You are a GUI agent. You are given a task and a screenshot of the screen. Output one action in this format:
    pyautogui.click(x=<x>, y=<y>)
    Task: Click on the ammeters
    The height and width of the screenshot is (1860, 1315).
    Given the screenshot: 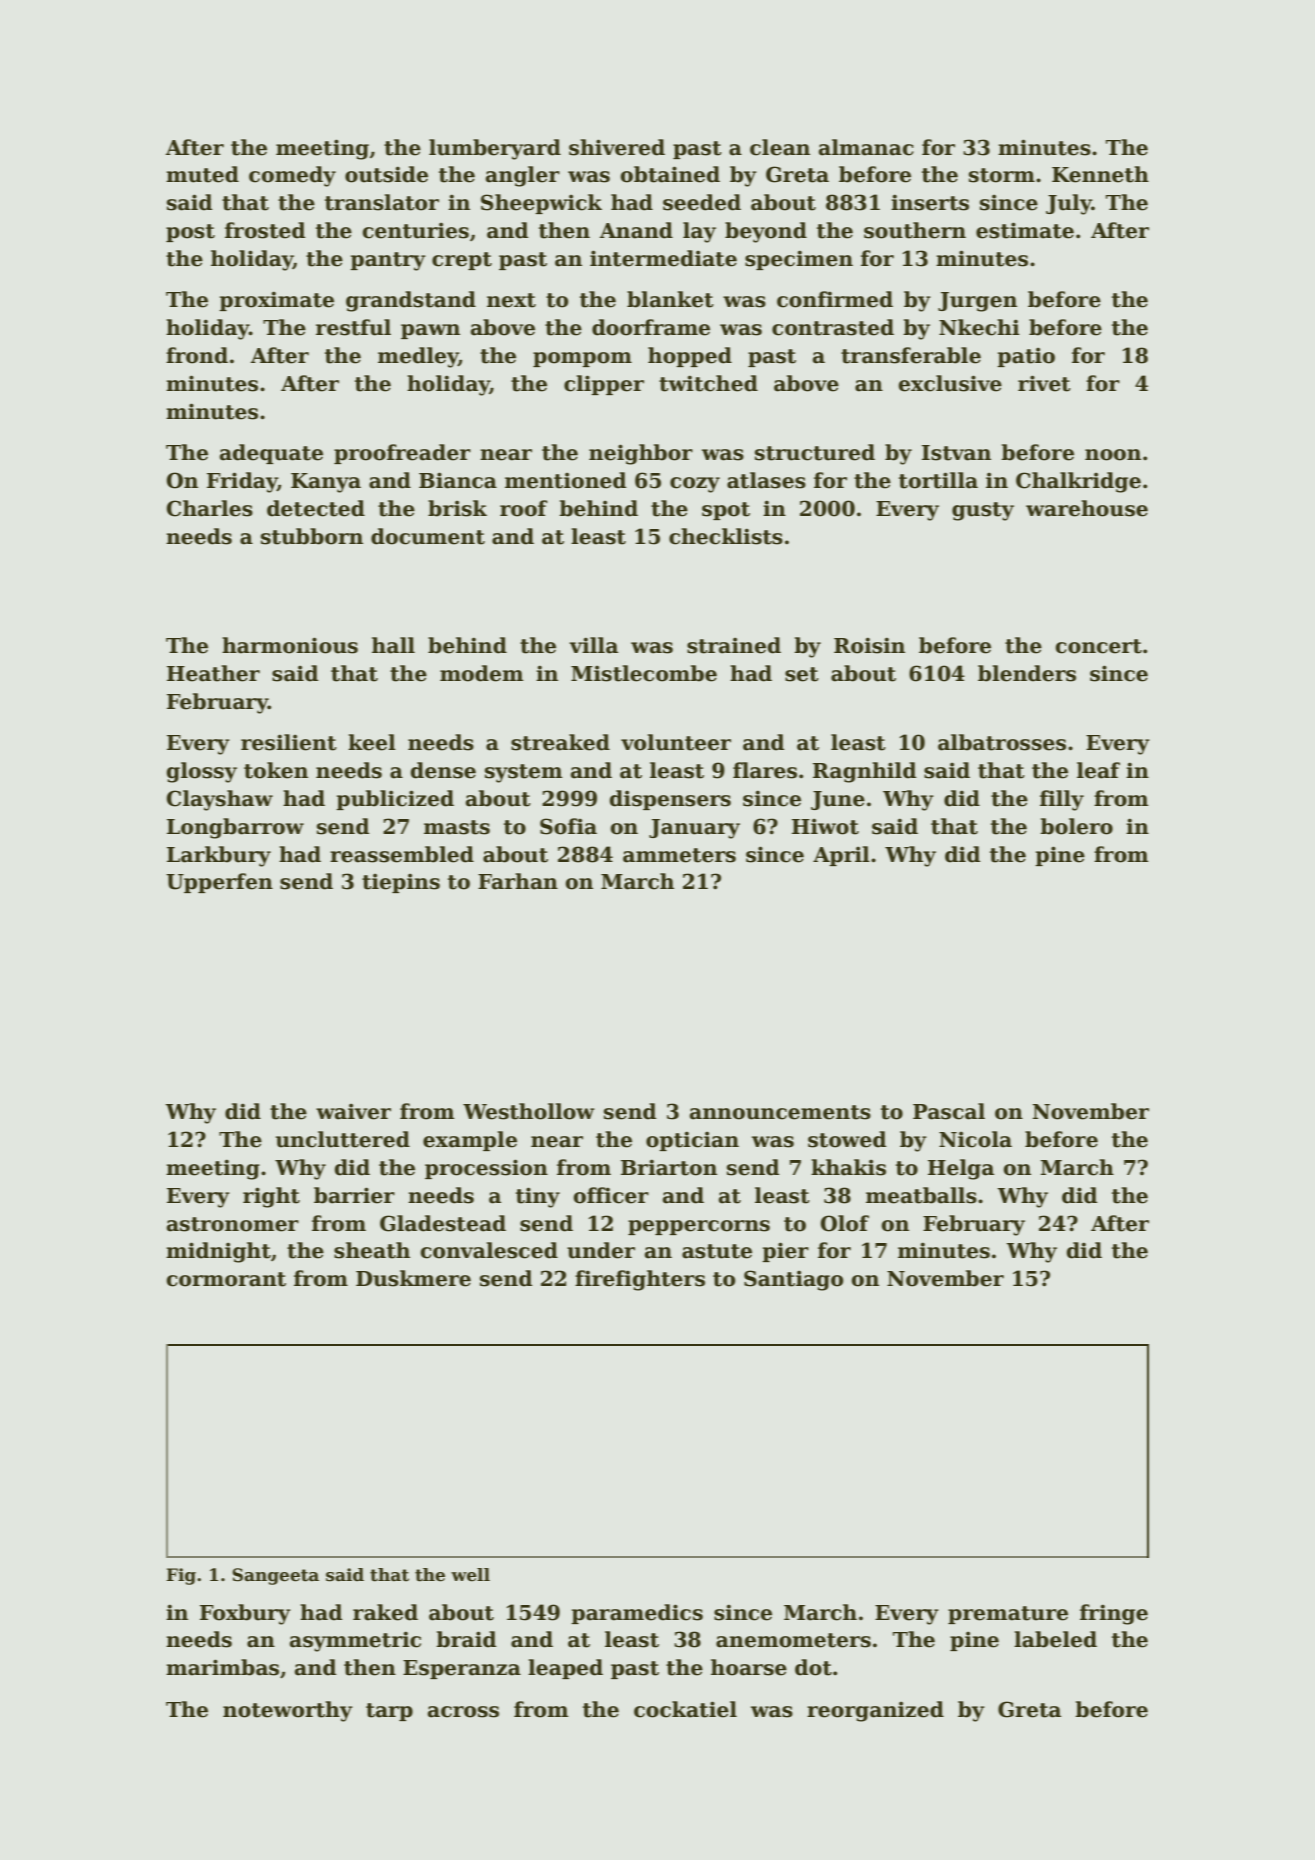 What is the action you would take?
    pyautogui.click(x=679, y=855)
